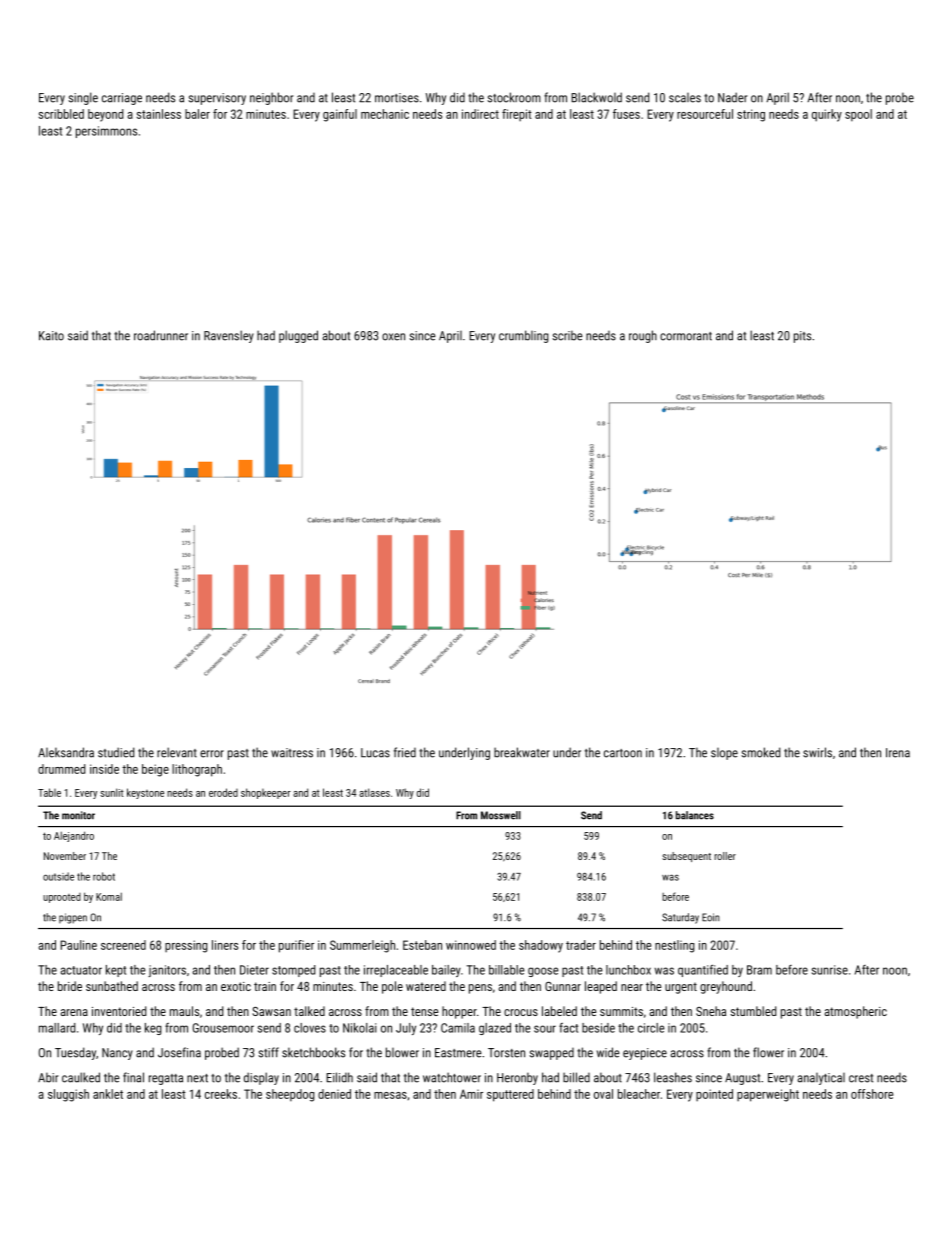 The image size is (952, 1233). I want to click on single, so click(83, 98).
